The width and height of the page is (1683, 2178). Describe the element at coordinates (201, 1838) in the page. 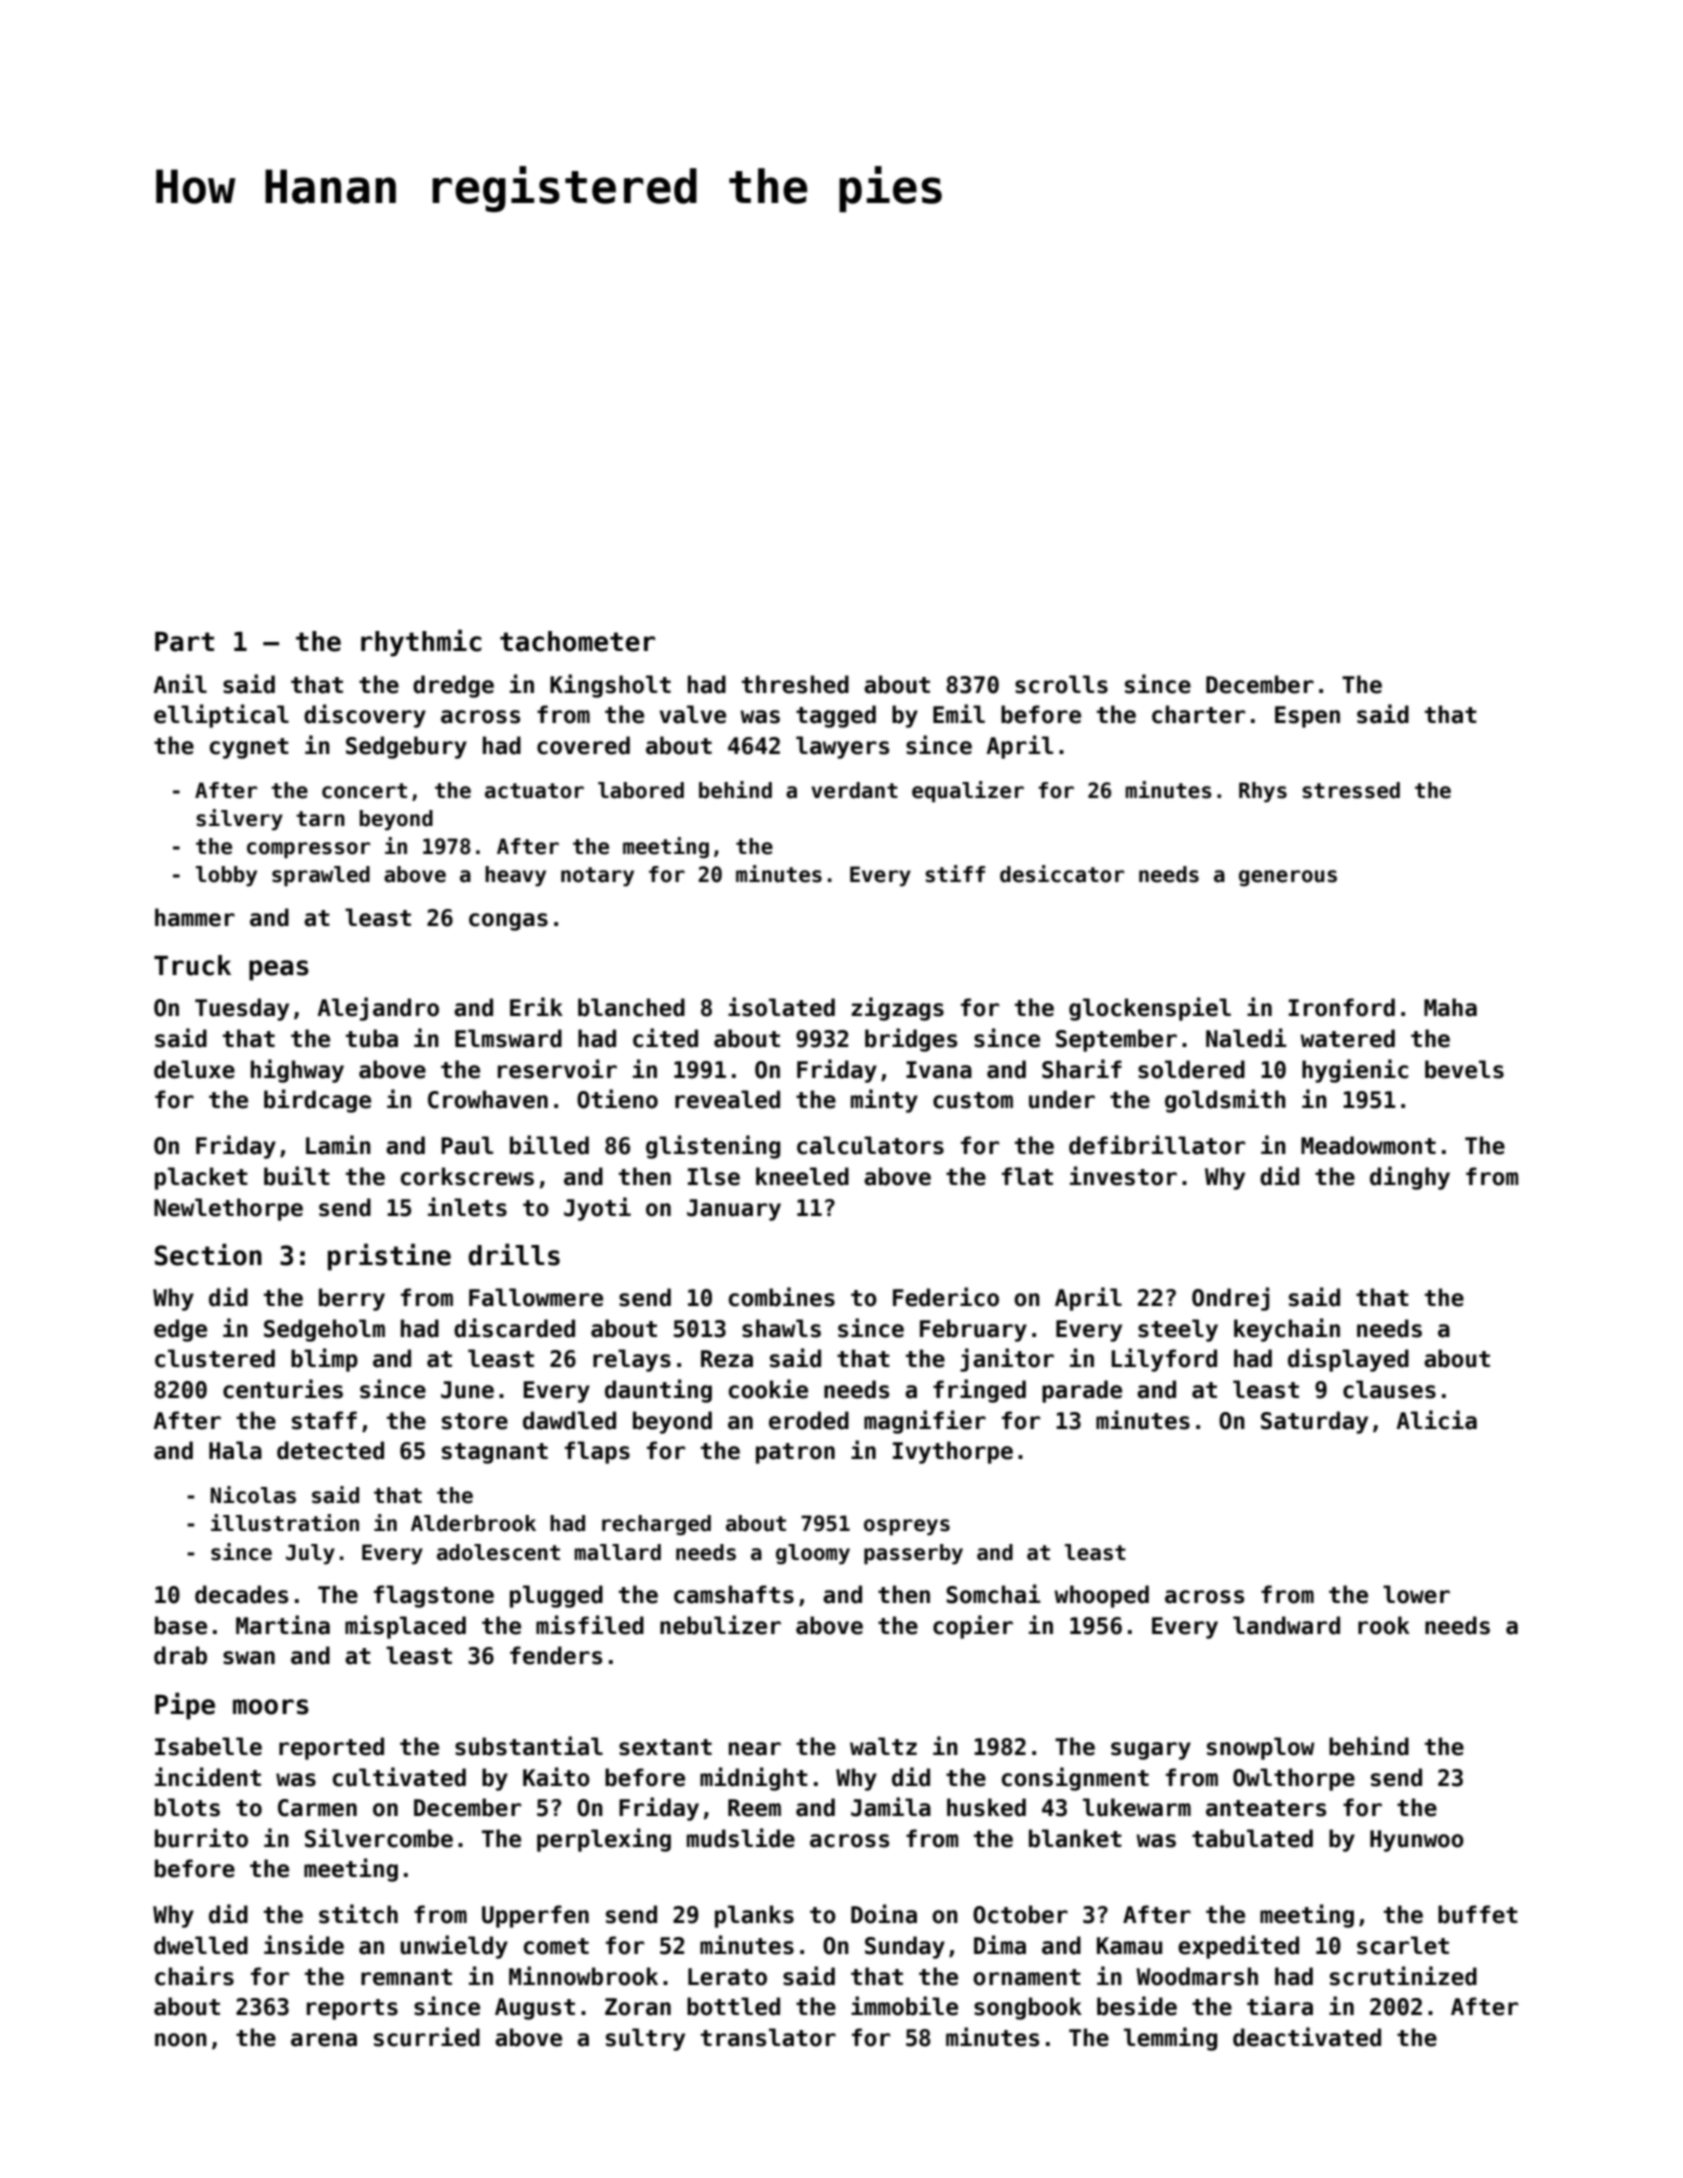

I see `burrito` at that location.
